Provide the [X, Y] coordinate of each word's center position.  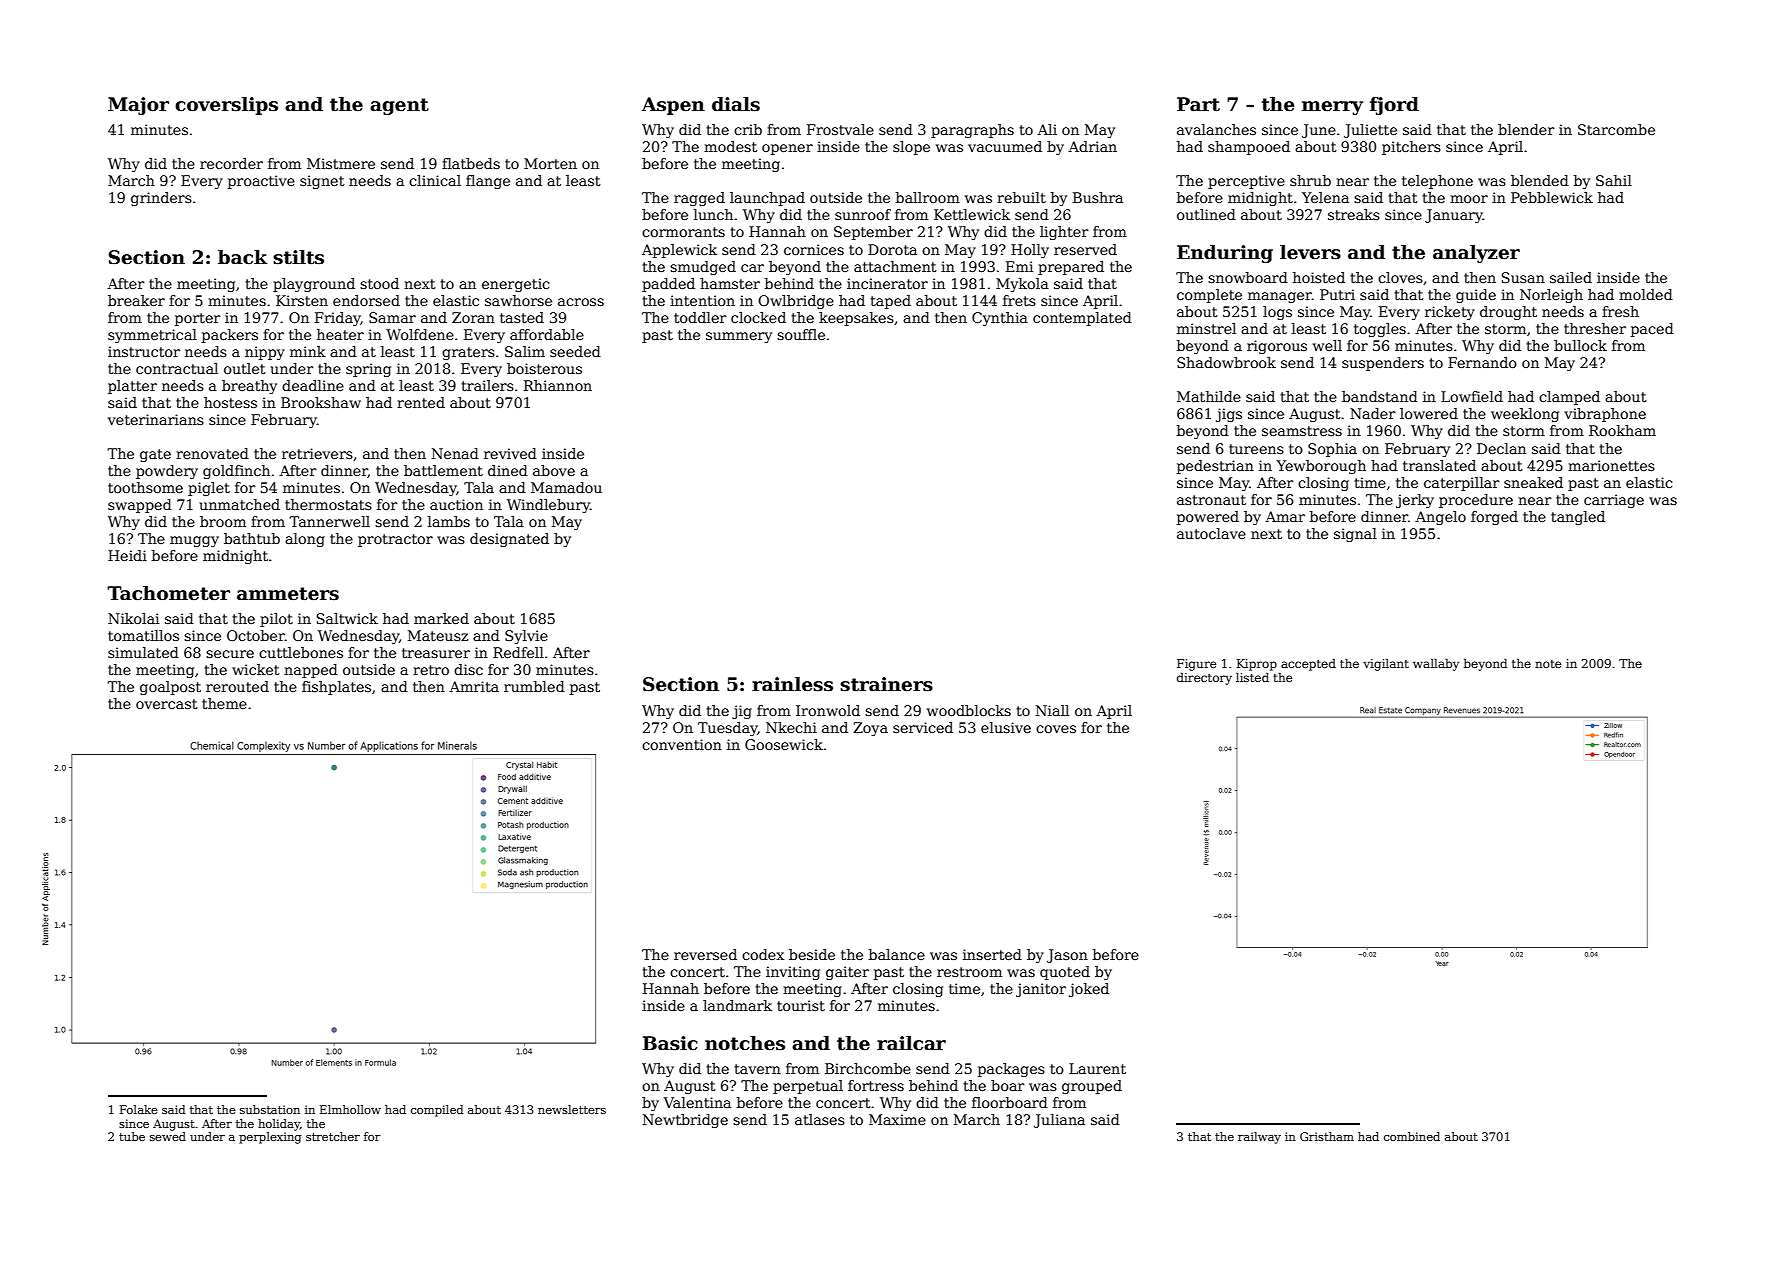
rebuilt [1021, 197]
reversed [705, 954]
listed [1252, 677]
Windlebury [548, 506]
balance [897, 954]
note [1548, 664]
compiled [437, 1111]
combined [1412, 1136]
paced [1652, 330]
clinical [435, 180]
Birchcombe [868, 1068]
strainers [886, 684]
